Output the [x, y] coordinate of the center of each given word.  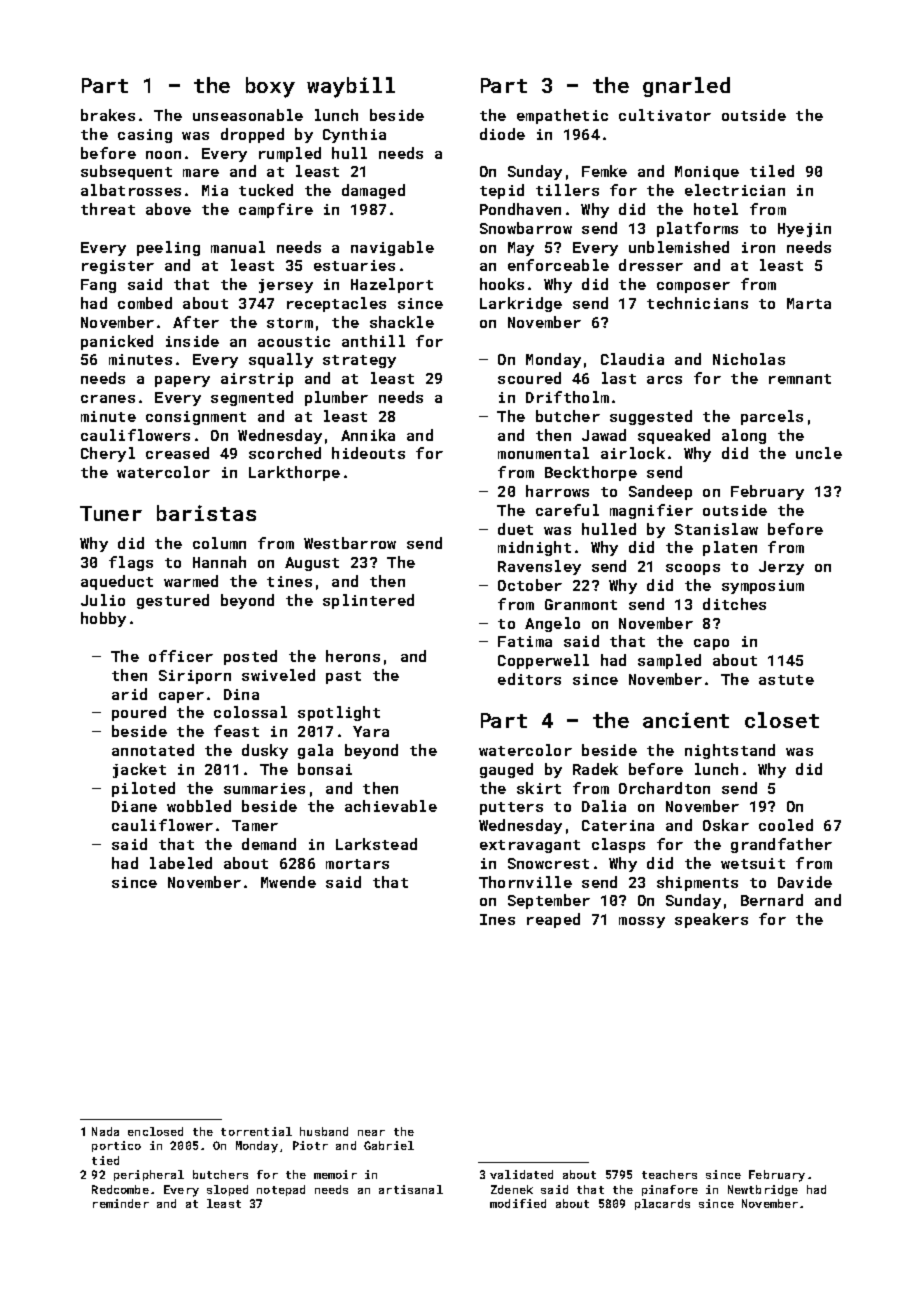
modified [518, 1203]
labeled [181, 863]
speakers [711, 920]
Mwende [288, 882]
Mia [215, 190]
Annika [368, 435]
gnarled [686, 87]
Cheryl [108, 454]
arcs [664, 380]
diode [502, 134]
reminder [121, 1203]
